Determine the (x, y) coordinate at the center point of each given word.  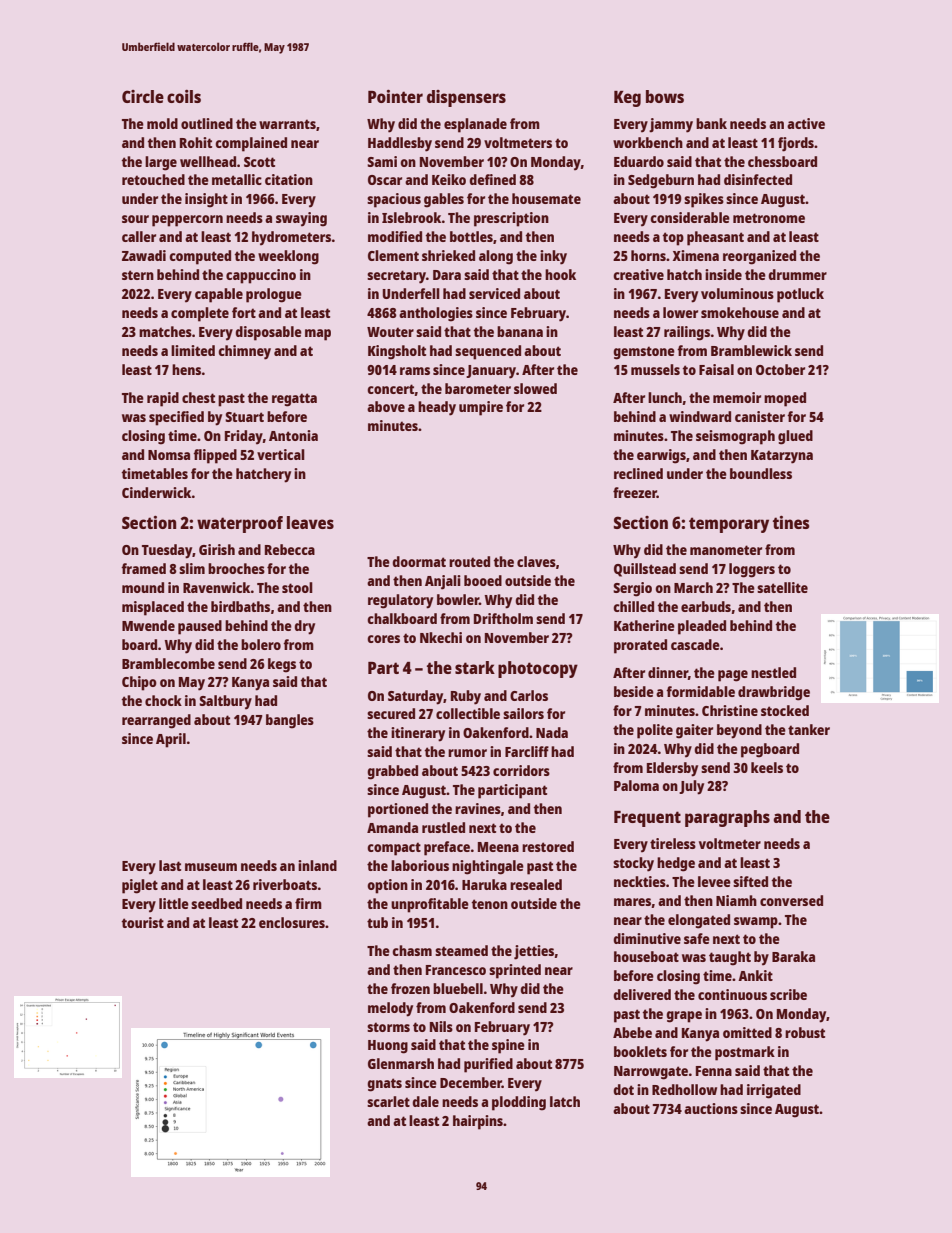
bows (665, 96)
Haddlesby (400, 144)
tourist (143, 922)
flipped (215, 456)
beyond (739, 731)
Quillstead (645, 570)
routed (469, 561)
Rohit (196, 142)
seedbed (216, 903)
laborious (420, 865)
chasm (412, 950)
